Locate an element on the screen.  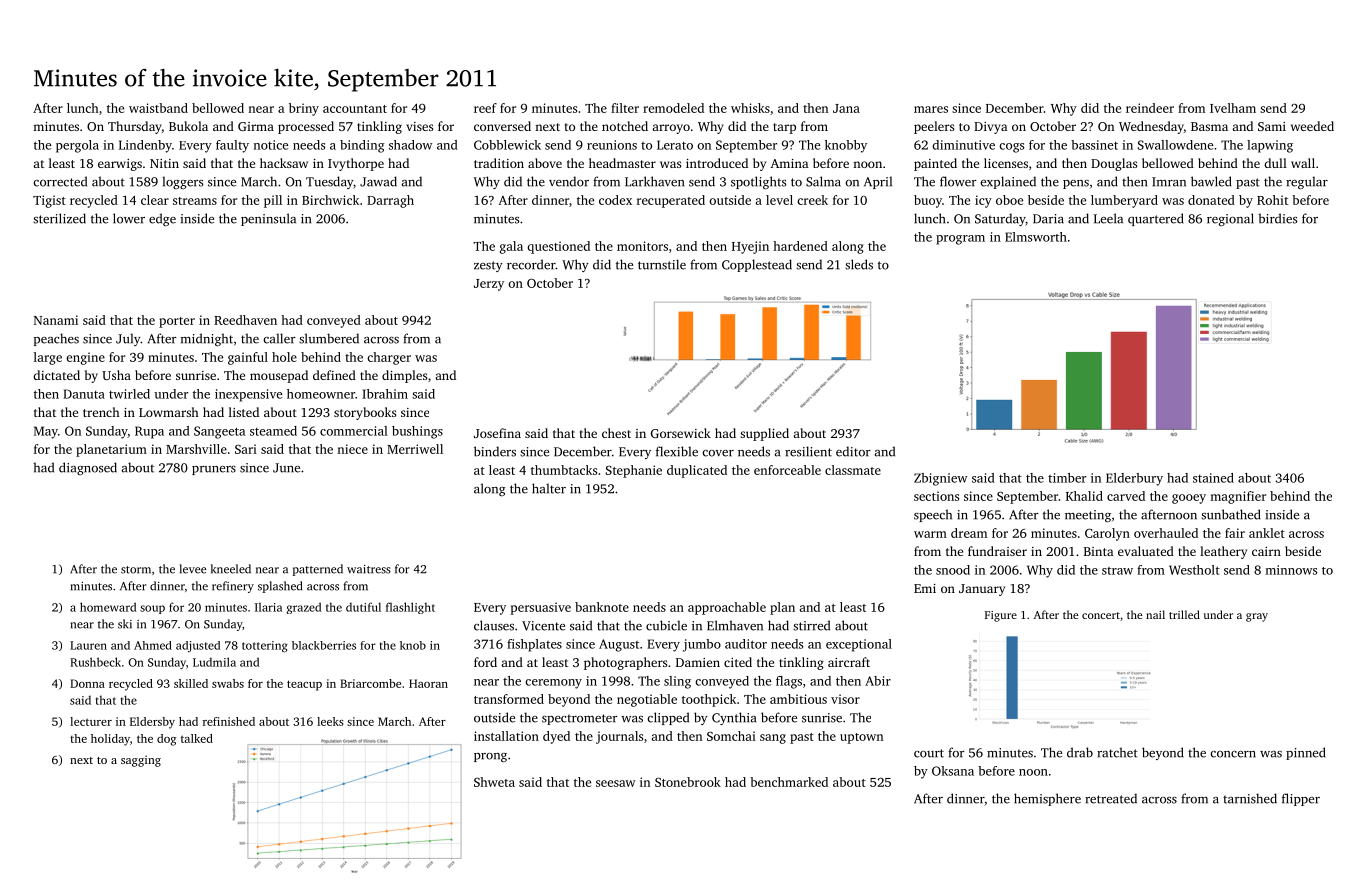
seesaw is located at coordinates (615, 783).
